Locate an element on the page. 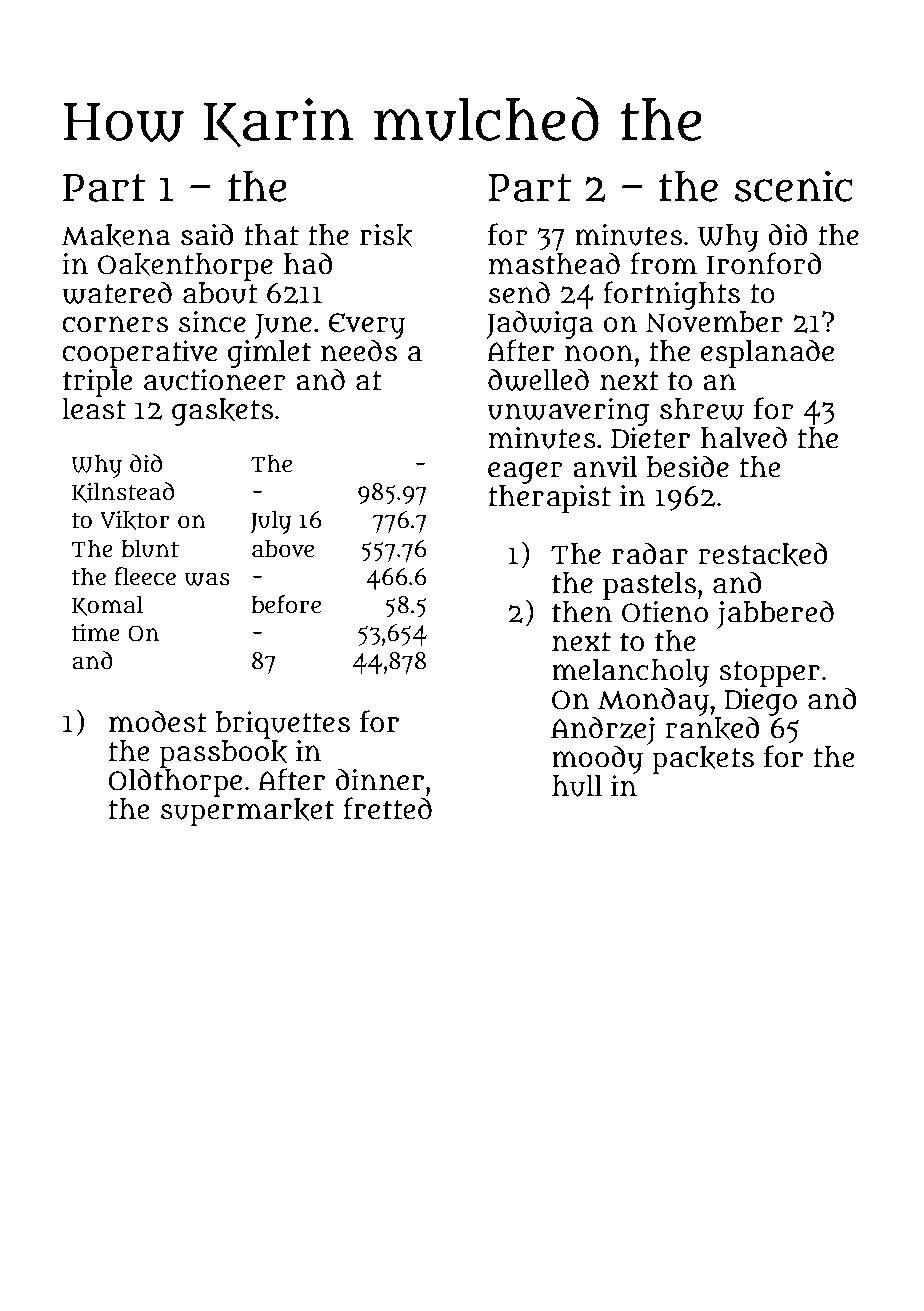 This image has height=1311, width=924. Oldthorpe is located at coordinates (175, 782).
